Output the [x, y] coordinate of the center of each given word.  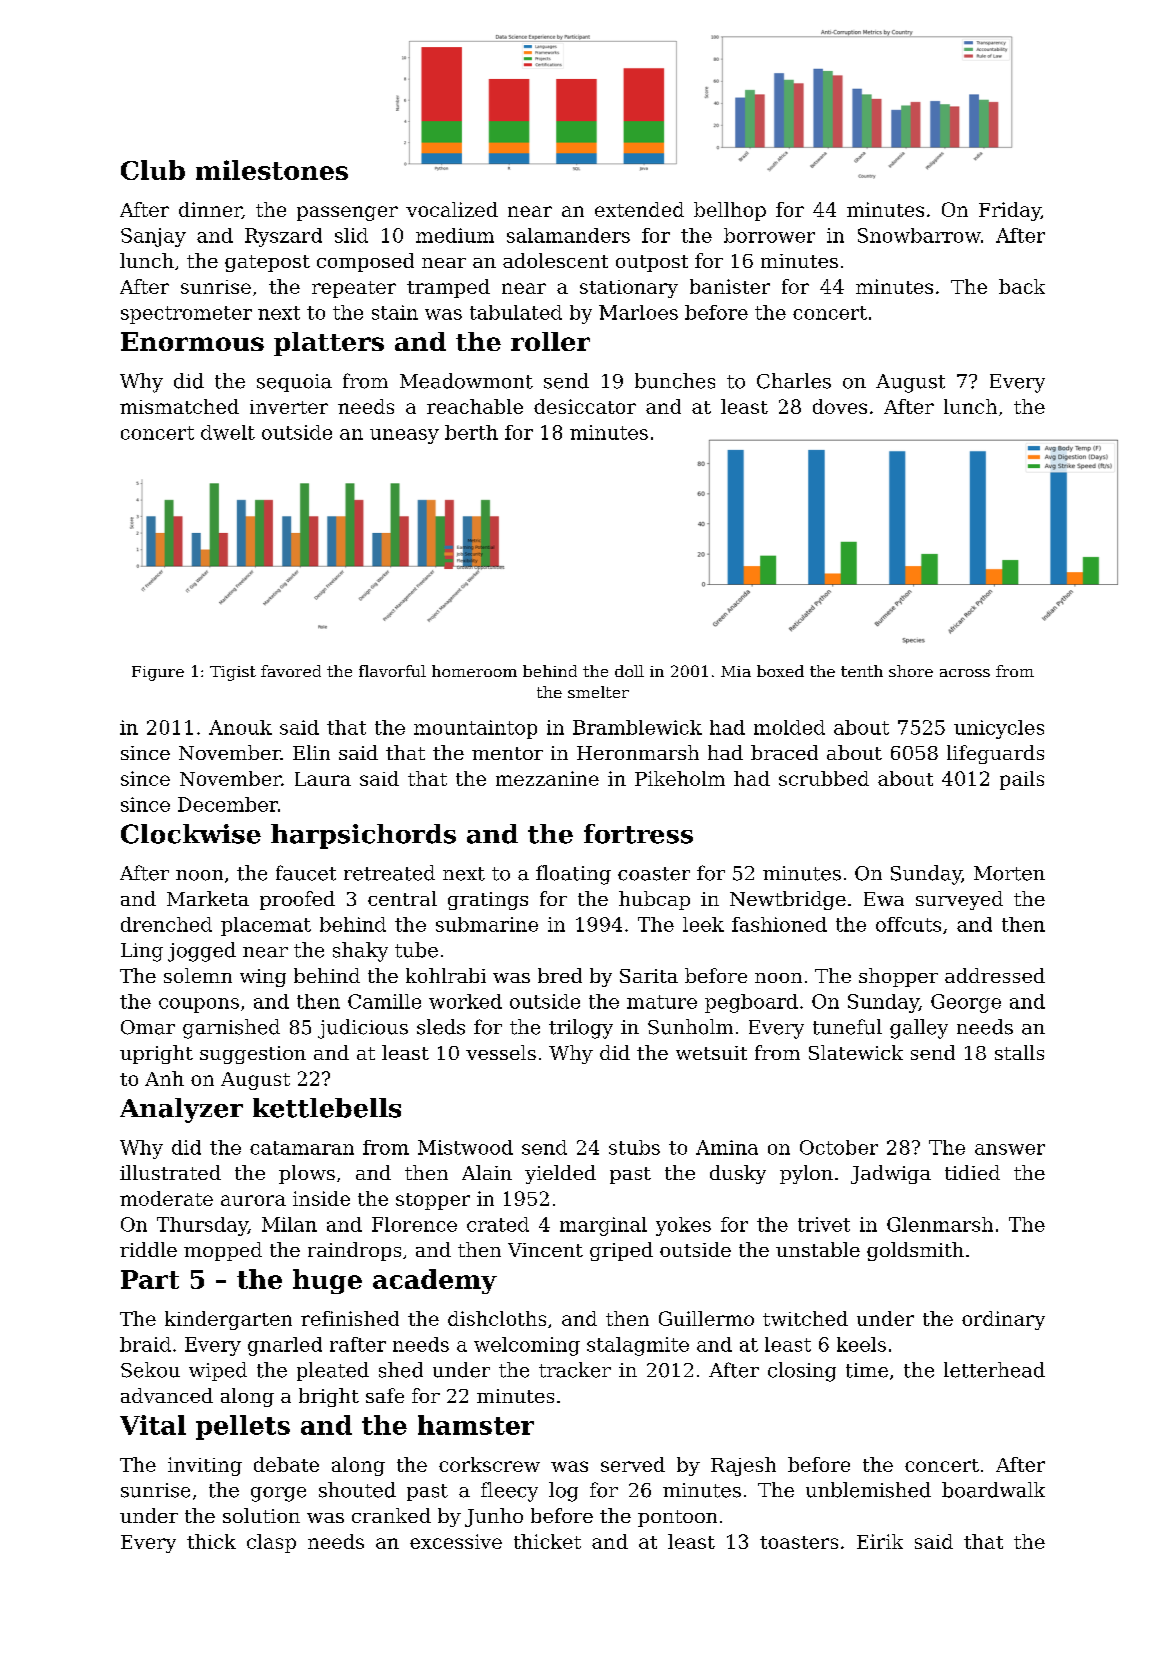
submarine [487, 924]
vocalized [452, 209]
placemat [266, 926]
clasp [271, 1543]
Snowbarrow [919, 235]
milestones [272, 170]
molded [789, 727]
